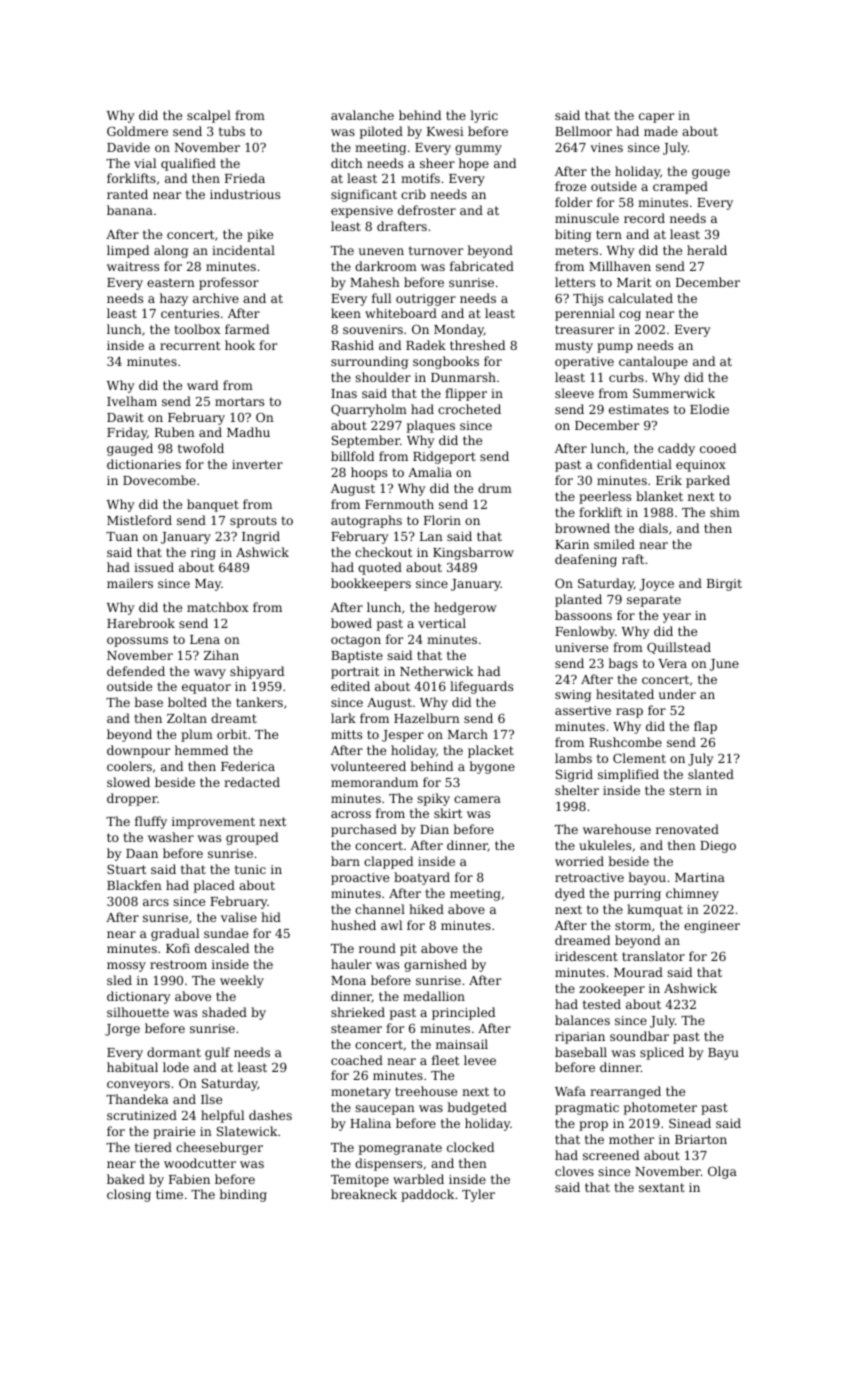 The height and width of the page is (1400, 849). Describe the element at coordinates (442, 520) in the page. I see `Florin` at that location.
